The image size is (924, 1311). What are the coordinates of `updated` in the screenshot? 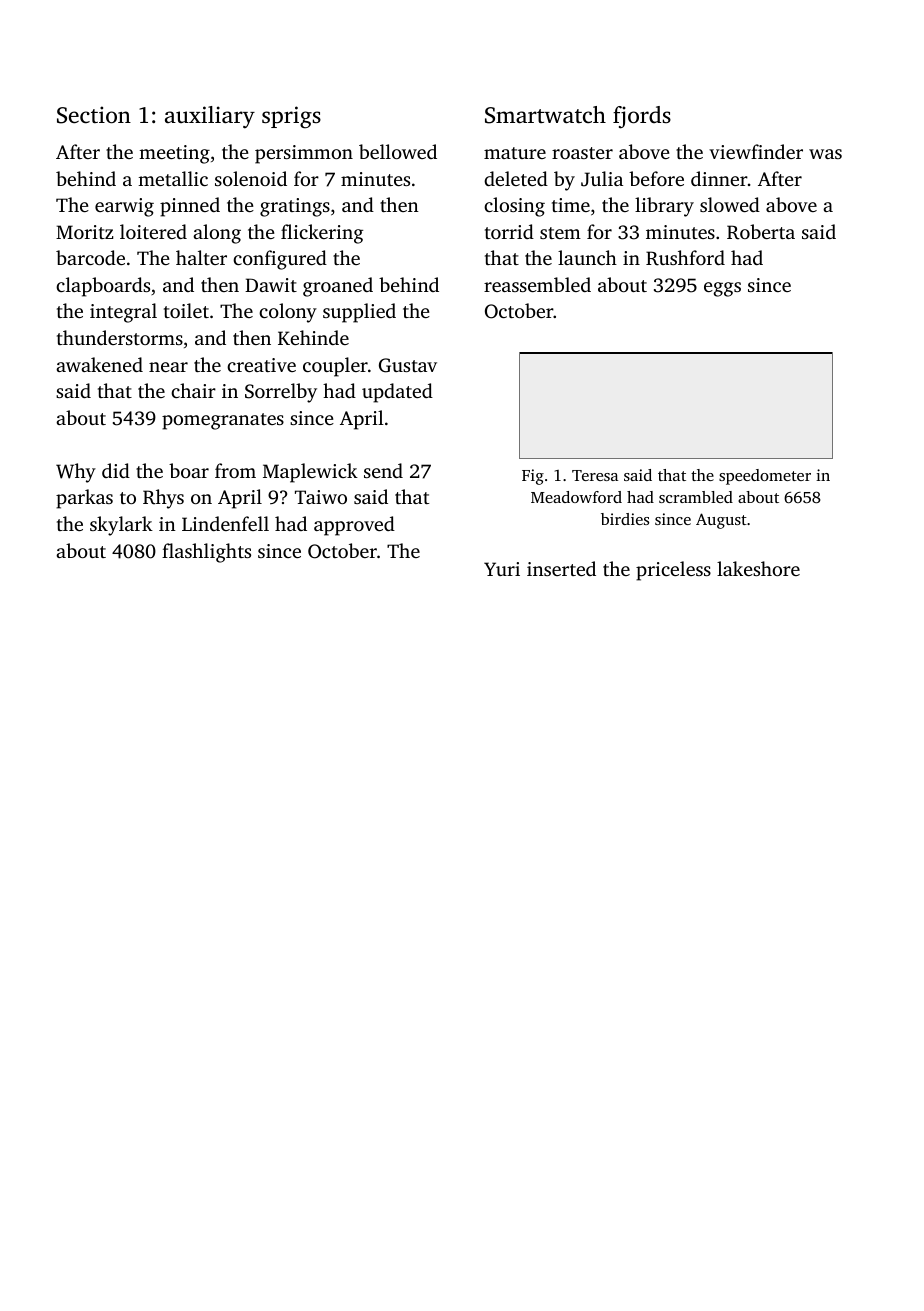 It's located at (397, 393).
